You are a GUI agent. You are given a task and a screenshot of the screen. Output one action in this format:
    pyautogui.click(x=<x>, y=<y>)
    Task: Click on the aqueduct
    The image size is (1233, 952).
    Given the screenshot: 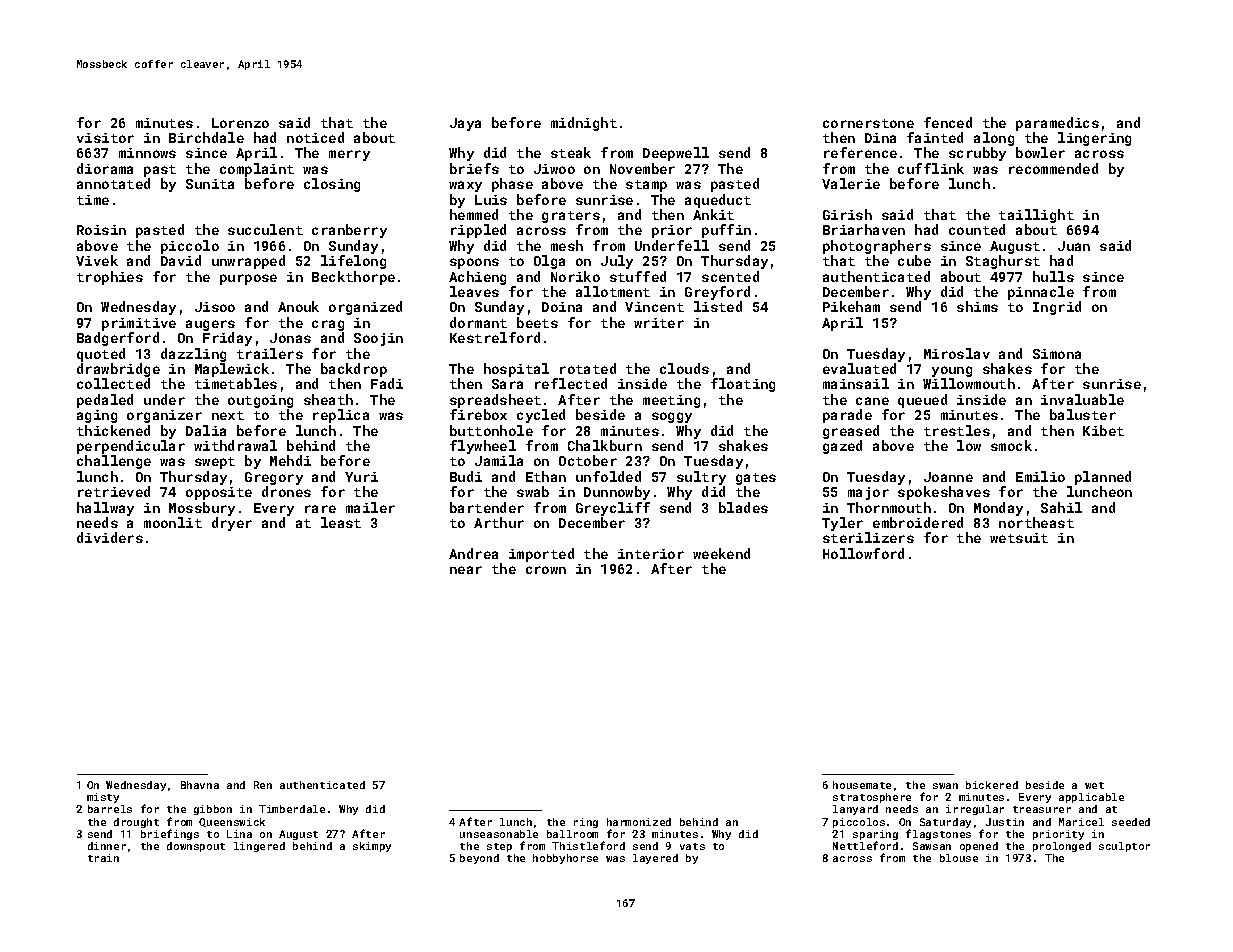 What is the action you would take?
    pyautogui.click(x=718, y=201)
